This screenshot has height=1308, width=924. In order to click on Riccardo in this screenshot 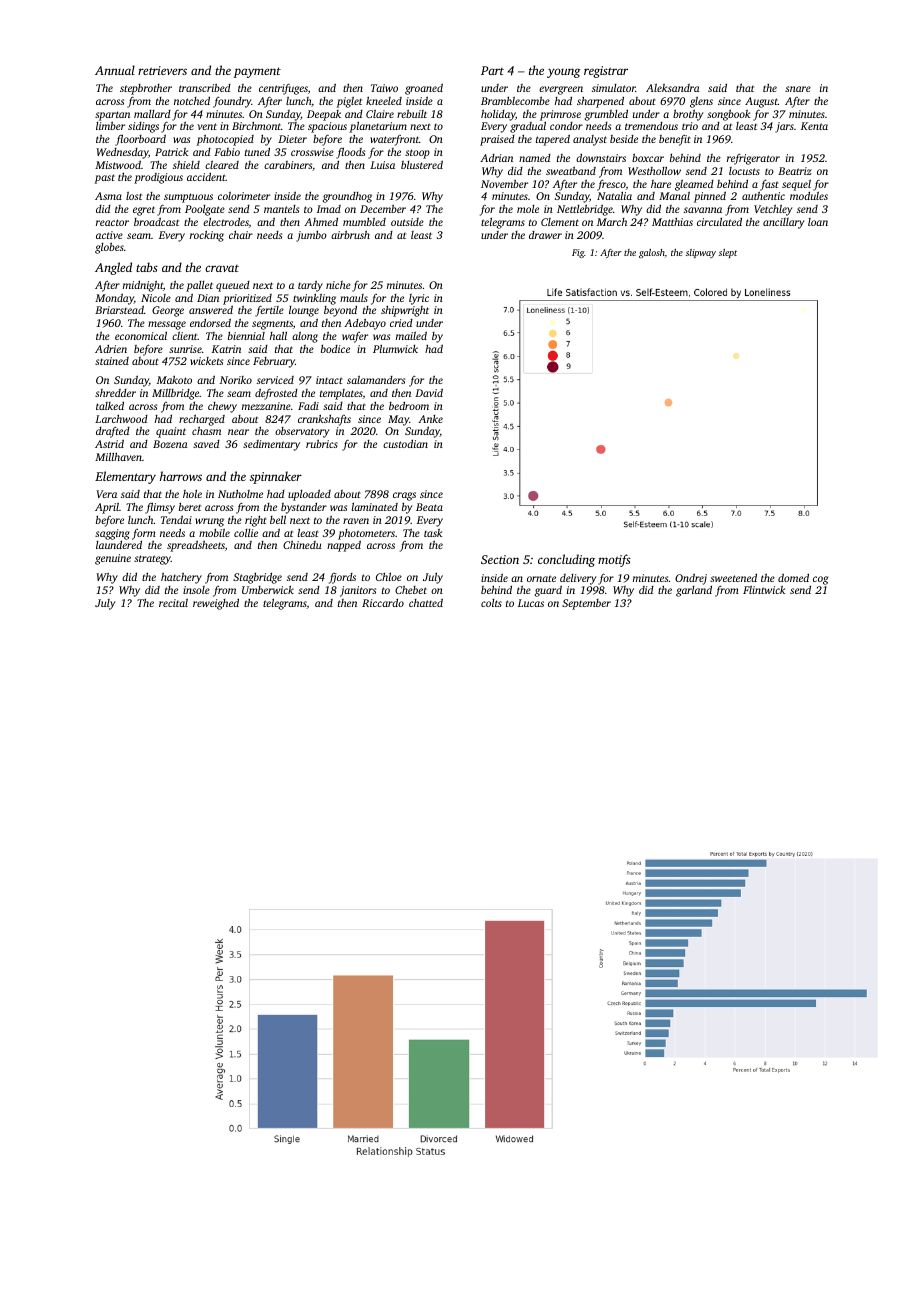, I will do `click(383, 603)`.
